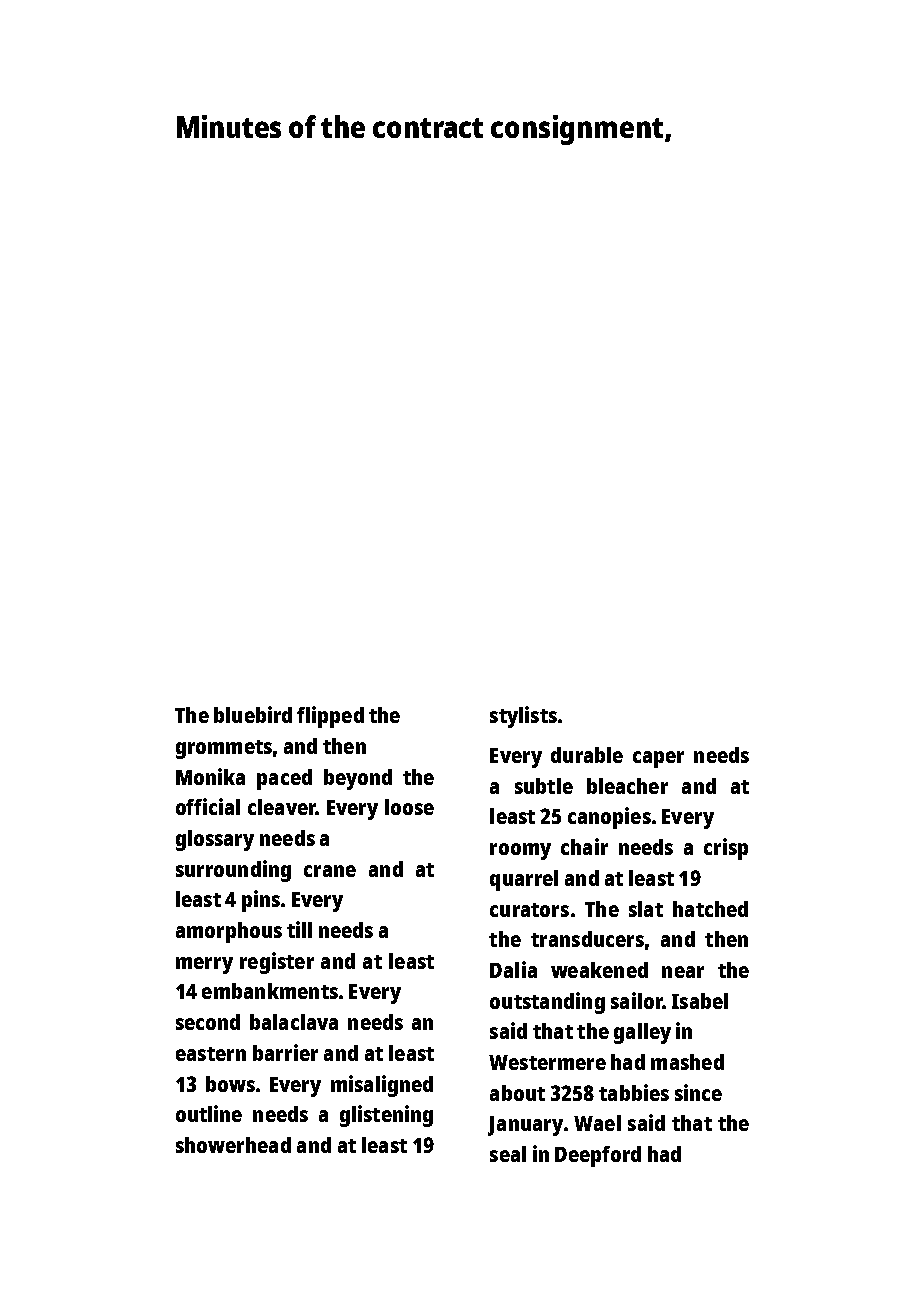  What do you see at coordinates (270, 991) in the screenshot?
I see `embankments` at bounding box center [270, 991].
